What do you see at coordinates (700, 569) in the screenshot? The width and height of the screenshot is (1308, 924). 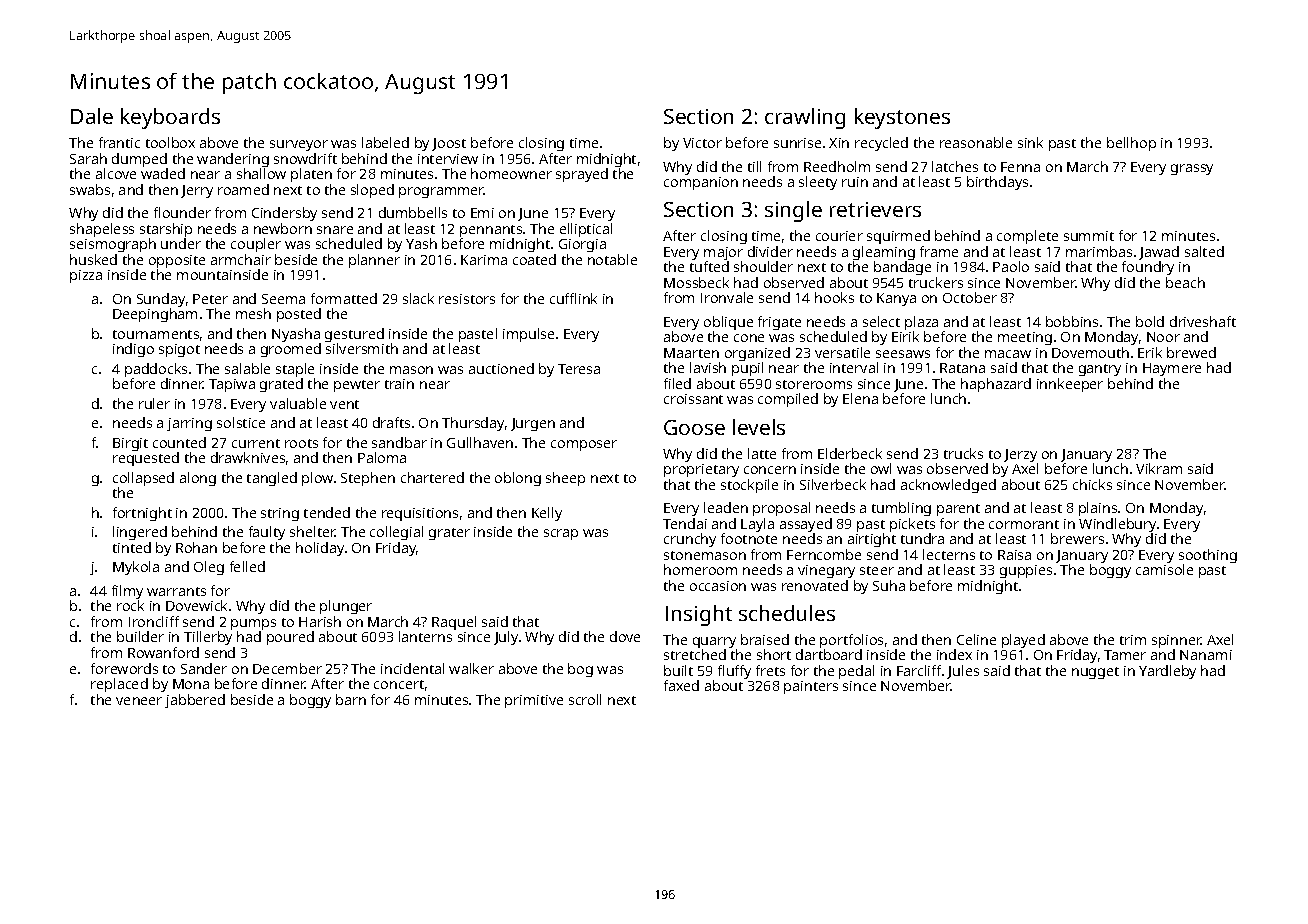 I see `homeroom` at bounding box center [700, 569].
